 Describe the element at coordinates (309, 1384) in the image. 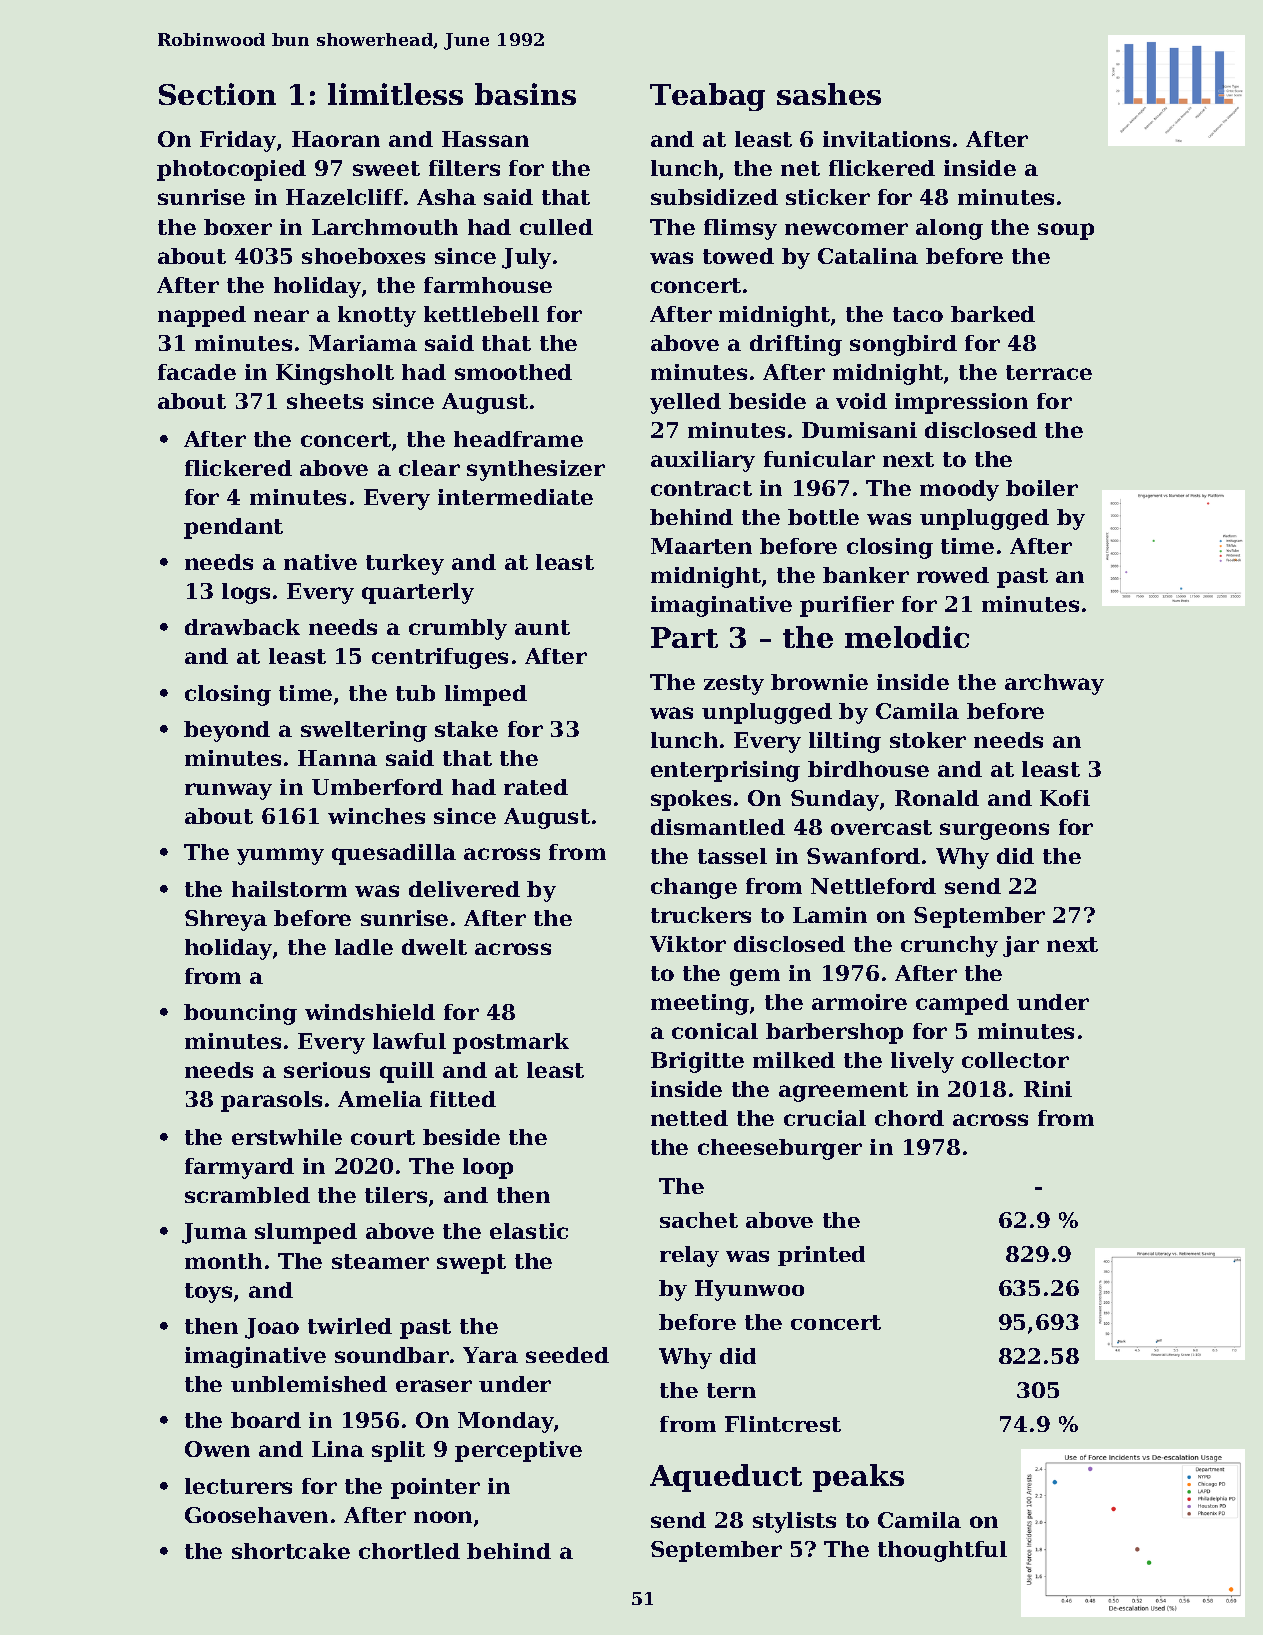

I see `unblemished` at that location.
